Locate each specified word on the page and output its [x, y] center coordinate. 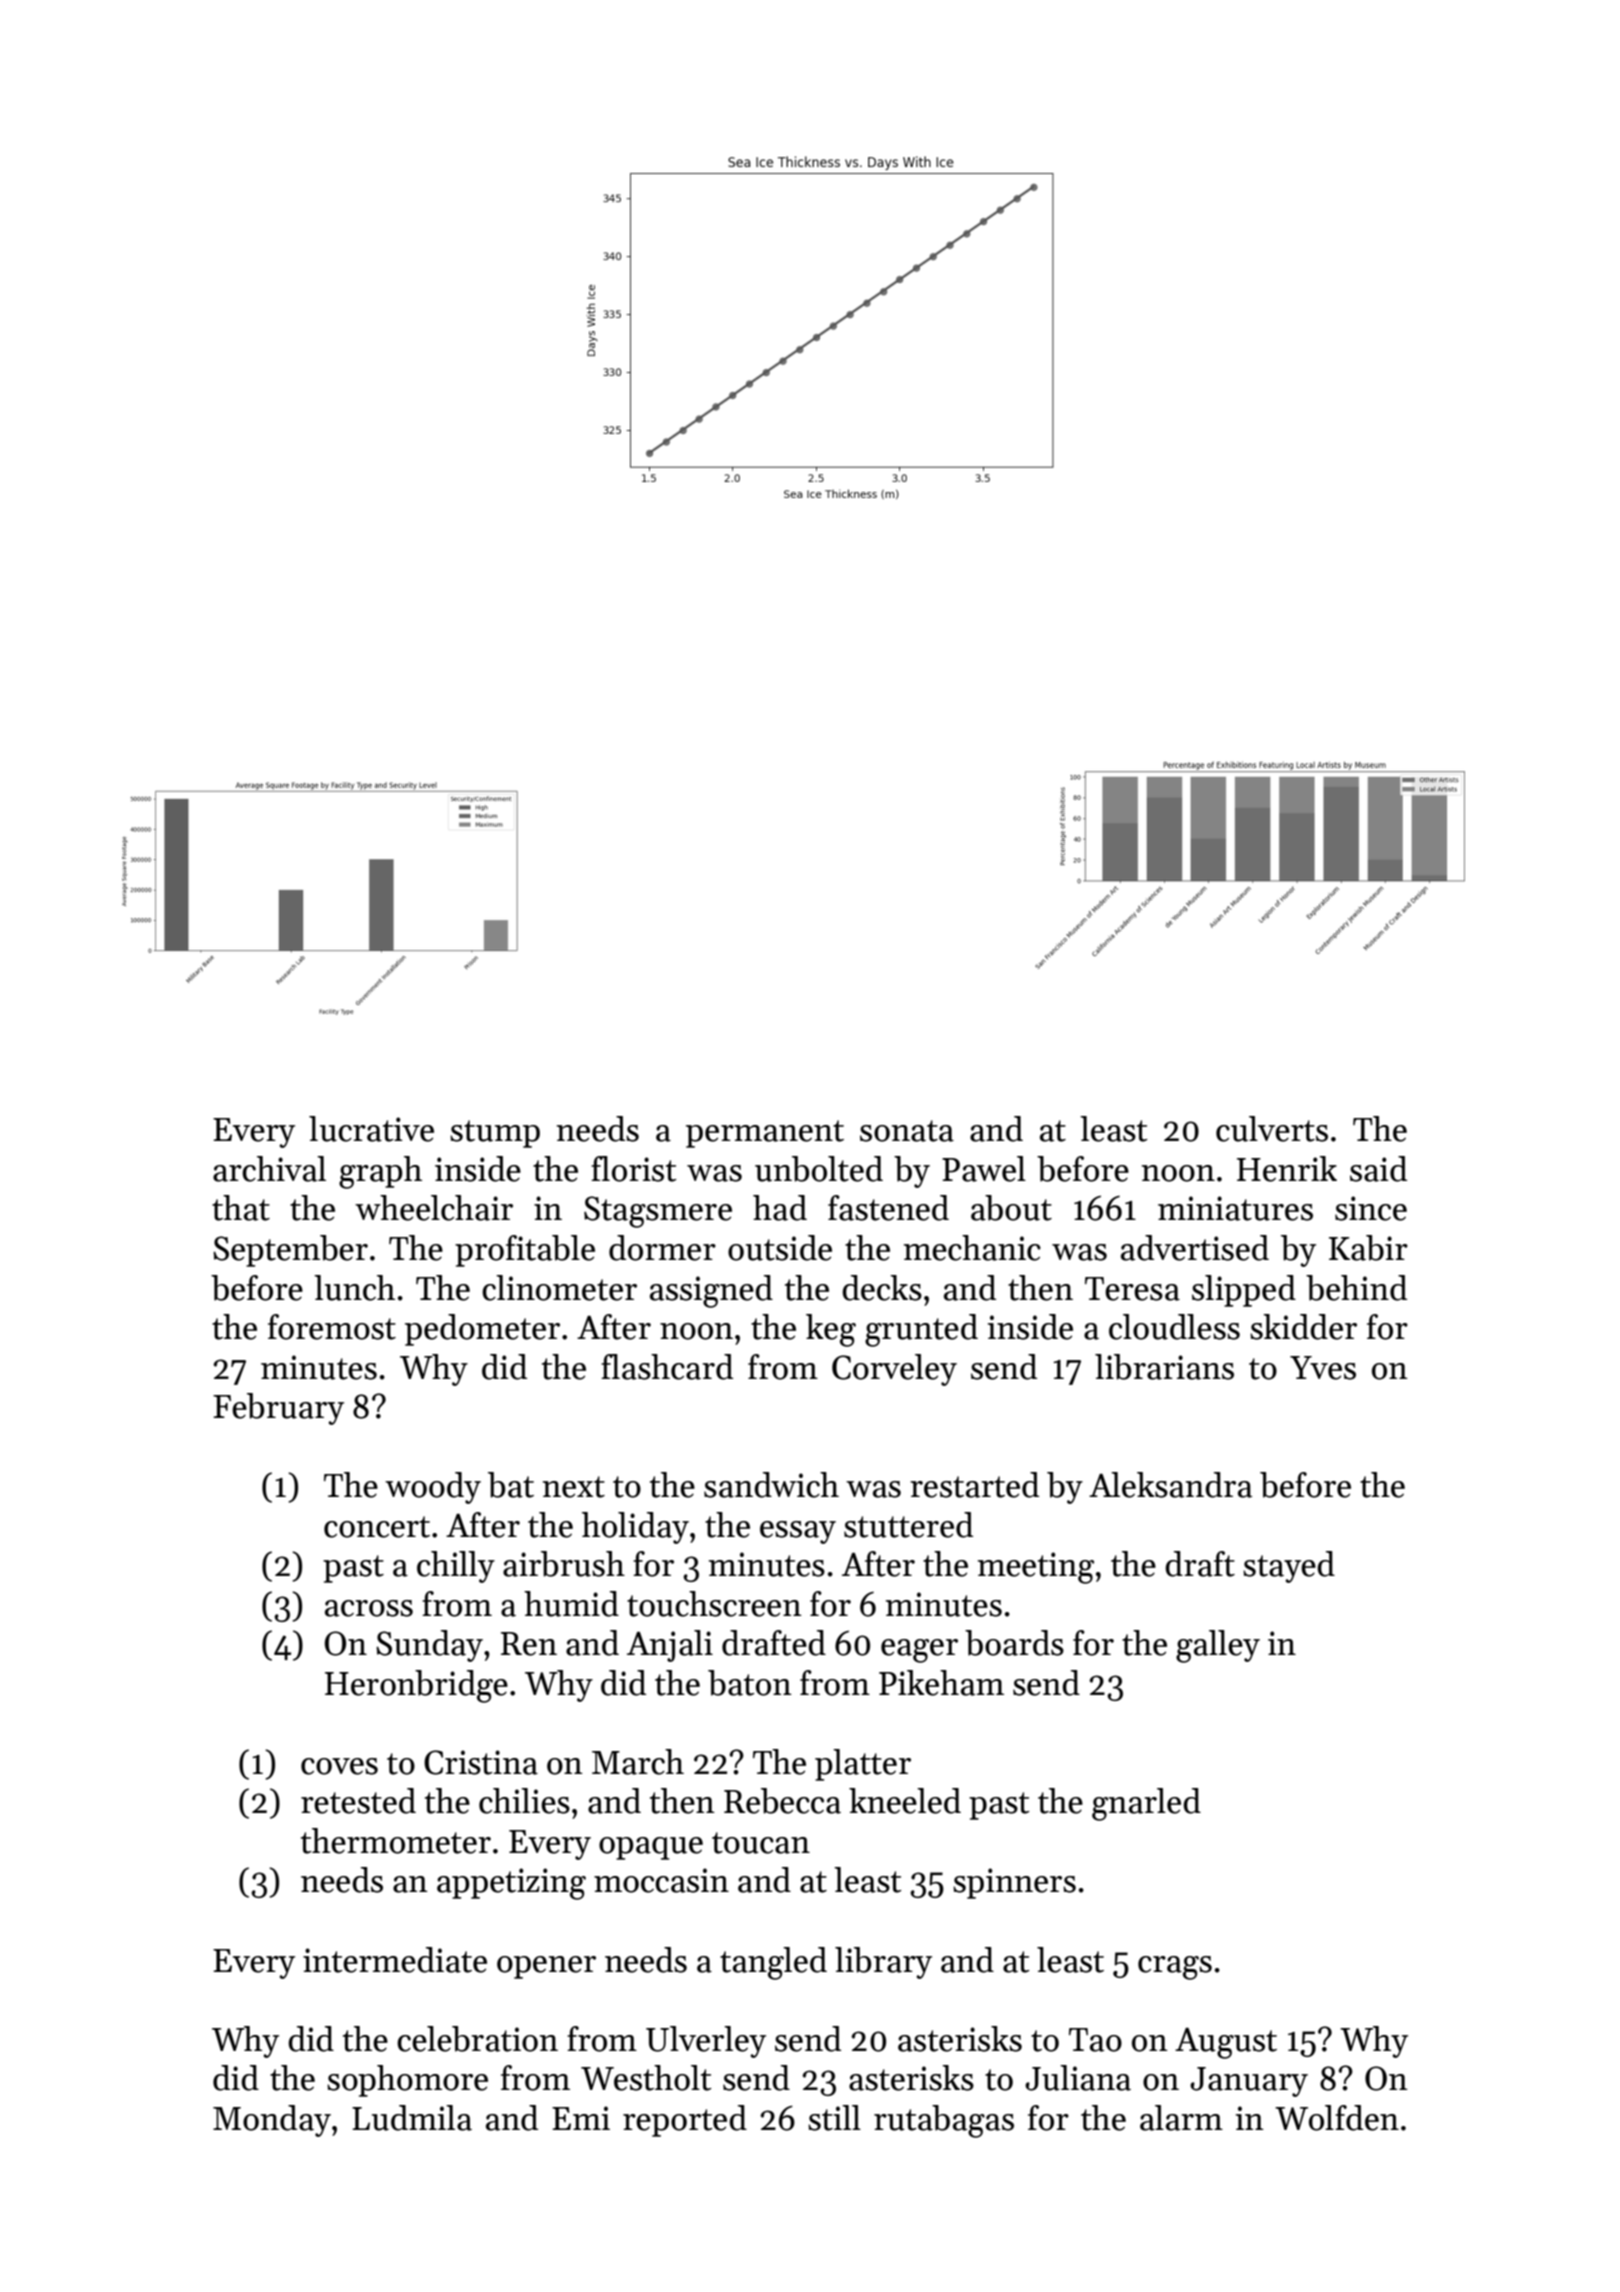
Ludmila [412, 2118]
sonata [907, 1131]
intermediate [395, 1960]
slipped [1244, 1291]
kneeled [905, 1801]
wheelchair [434, 1208]
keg [831, 1330]
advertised [1195, 1248]
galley [1218, 1646]
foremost [332, 1327]
